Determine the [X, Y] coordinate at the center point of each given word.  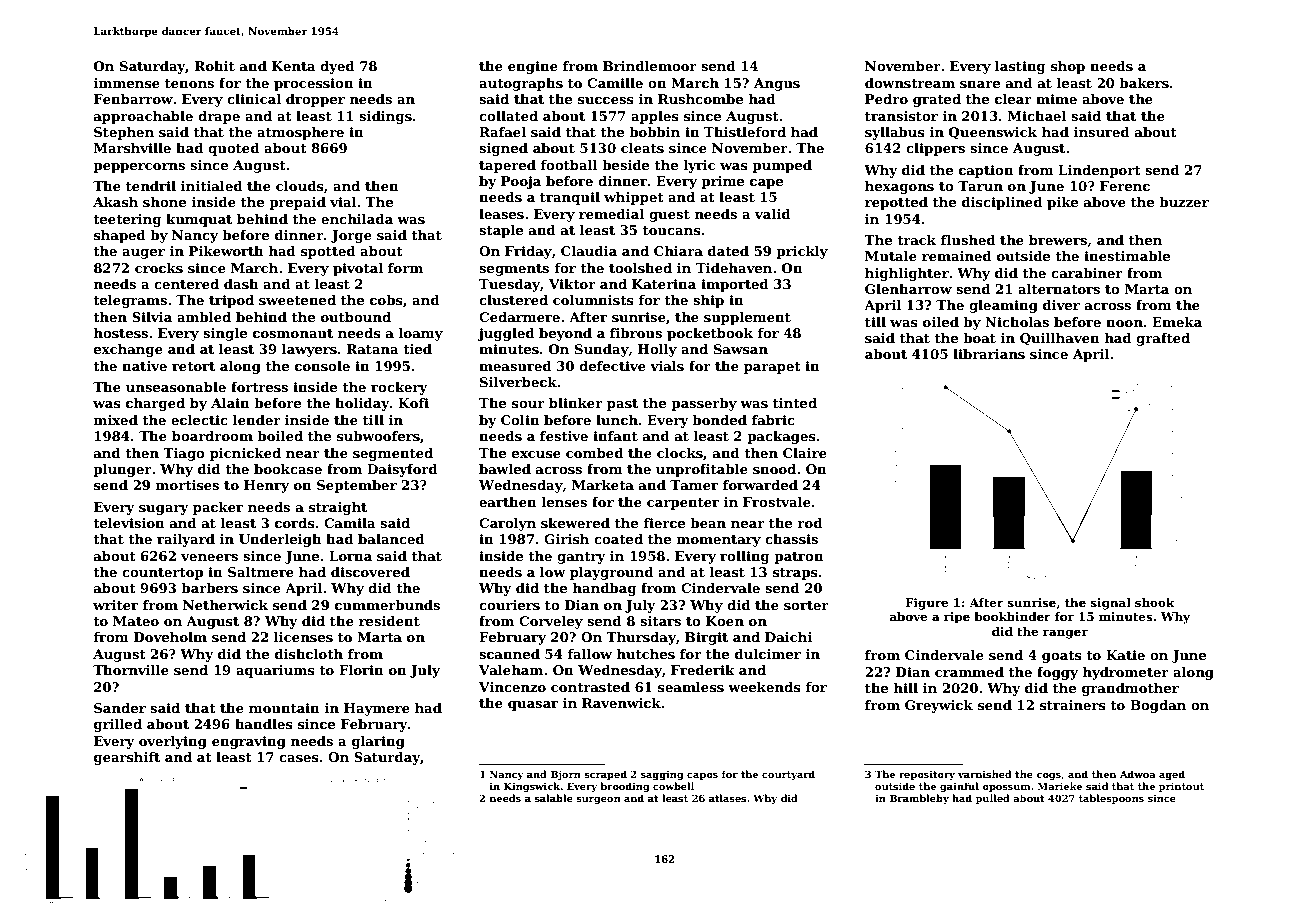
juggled [506, 334]
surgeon [598, 800]
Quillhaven [1060, 339]
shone [164, 202]
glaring [378, 742]
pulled [993, 799]
